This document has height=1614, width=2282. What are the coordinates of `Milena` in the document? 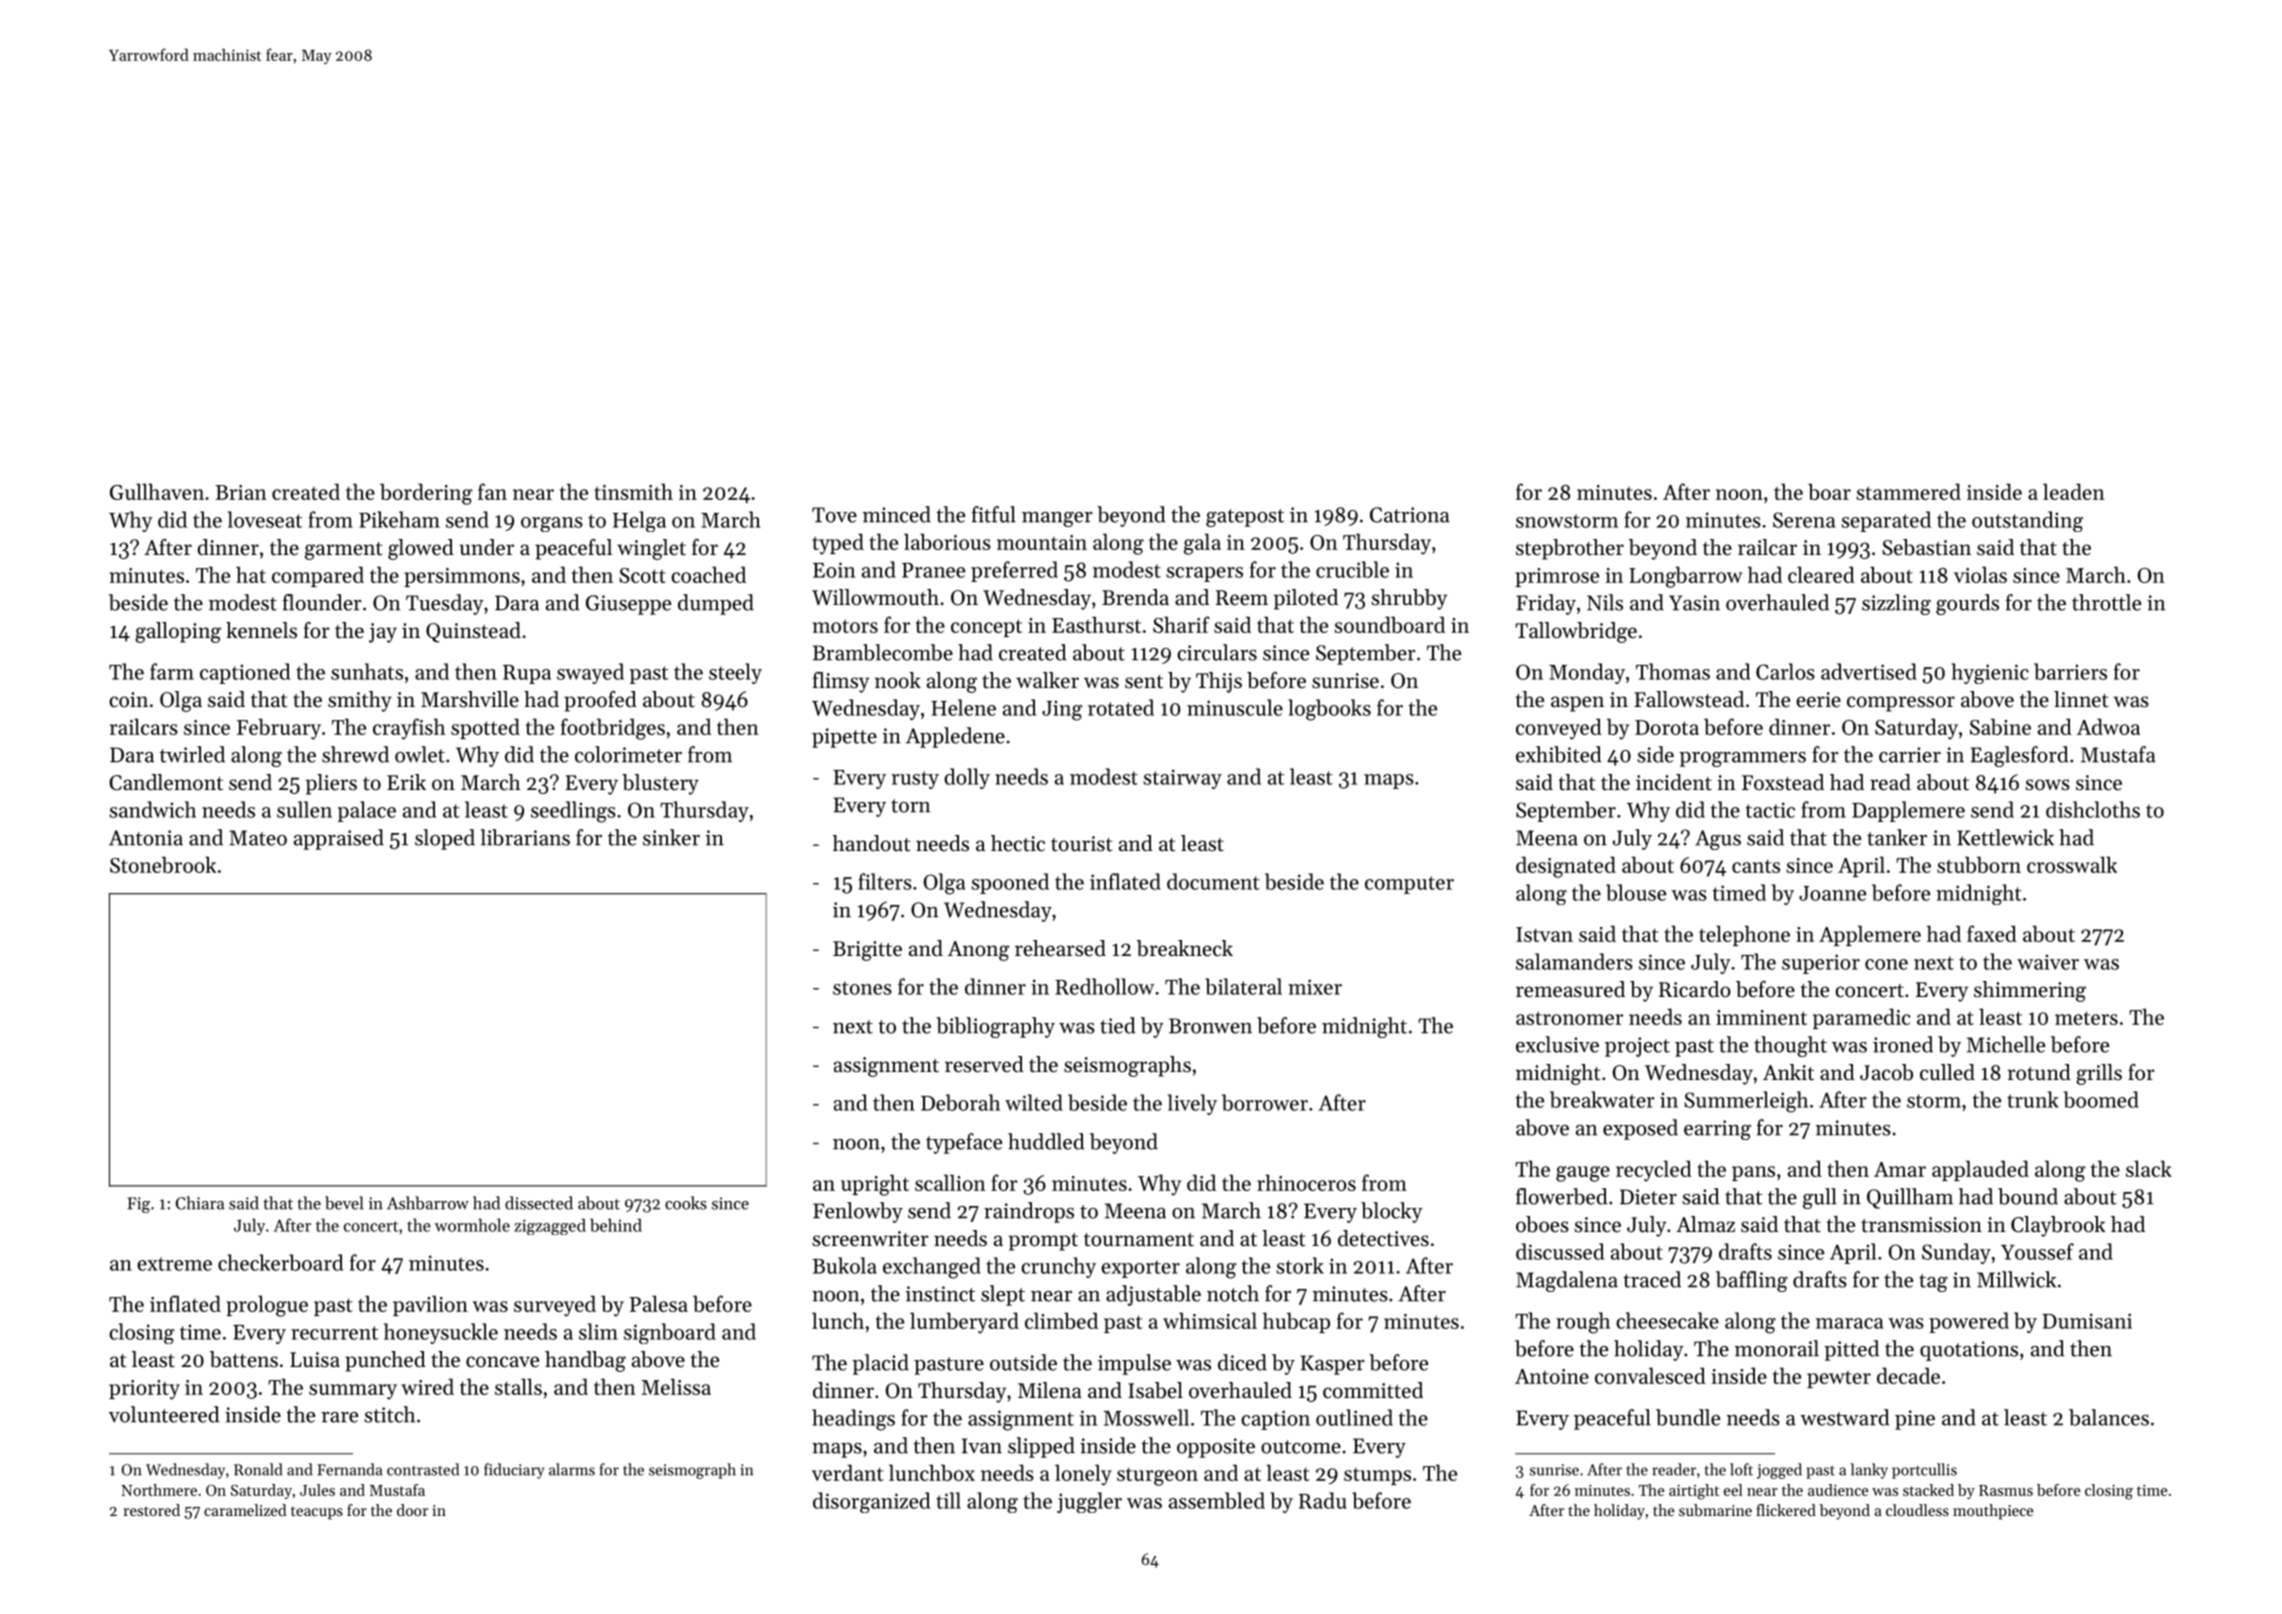 It's located at (1050, 1390).
